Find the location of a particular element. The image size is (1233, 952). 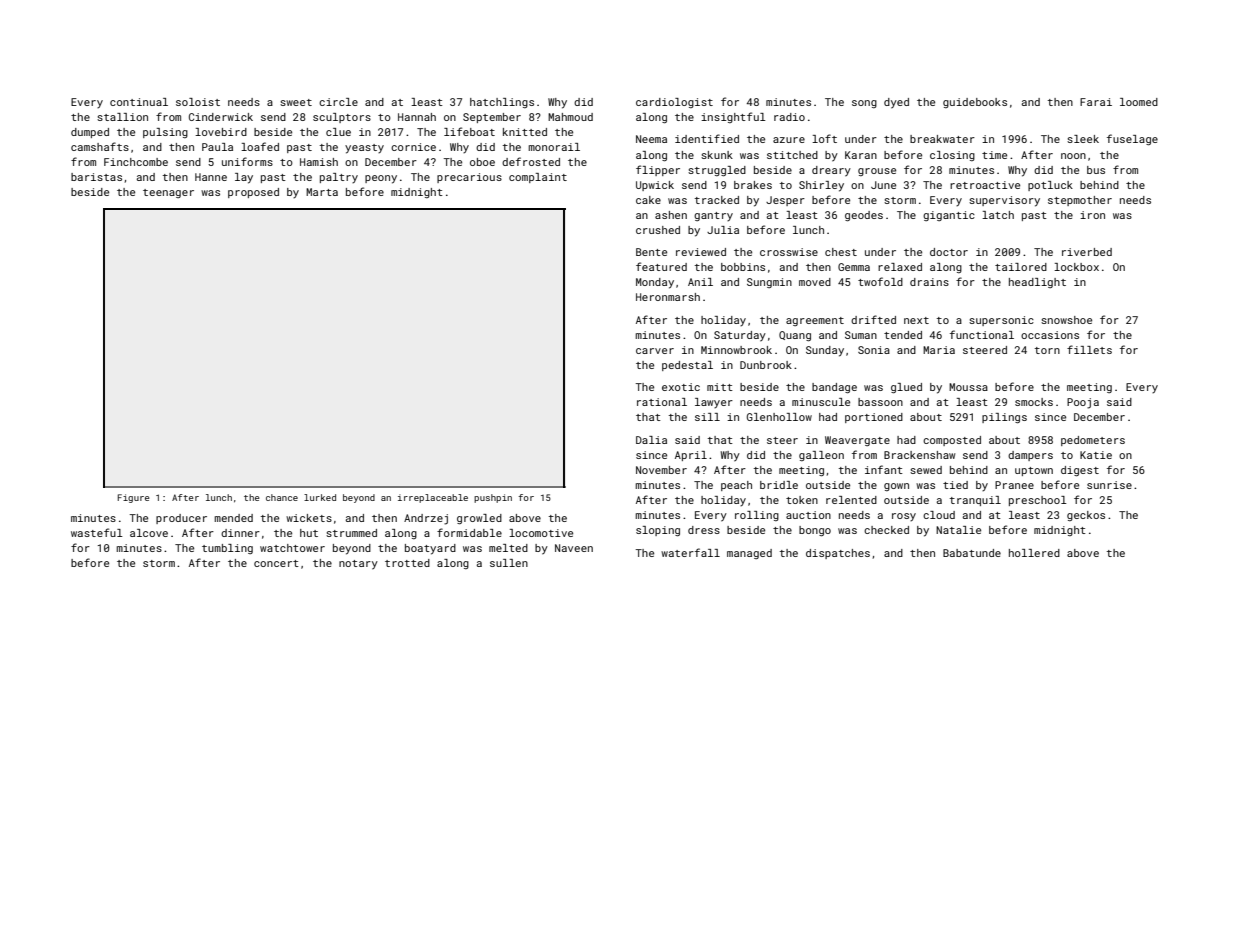

Maria is located at coordinates (939, 350).
